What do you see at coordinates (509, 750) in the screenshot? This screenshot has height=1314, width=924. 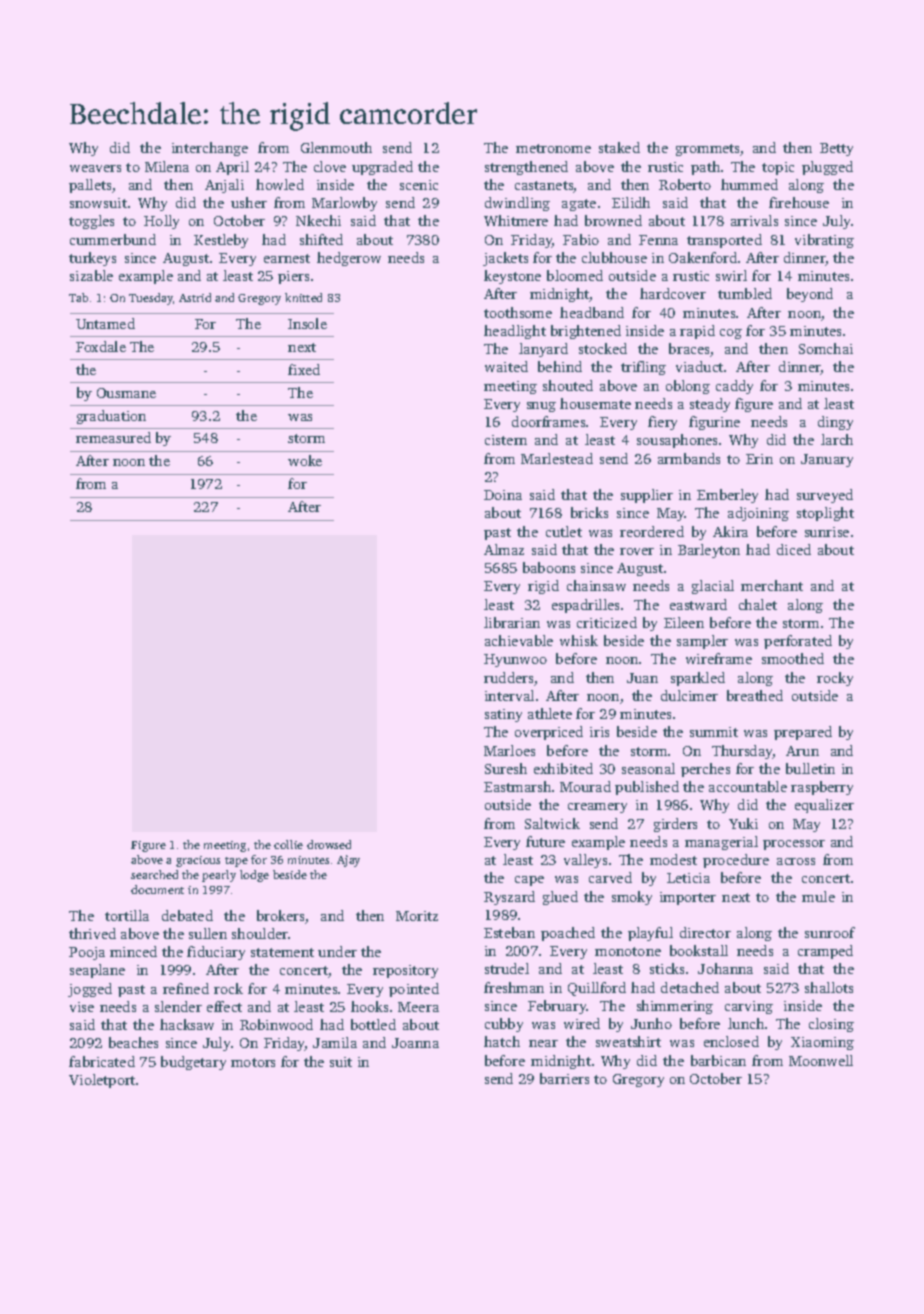 I see `Marloes` at bounding box center [509, 750].
